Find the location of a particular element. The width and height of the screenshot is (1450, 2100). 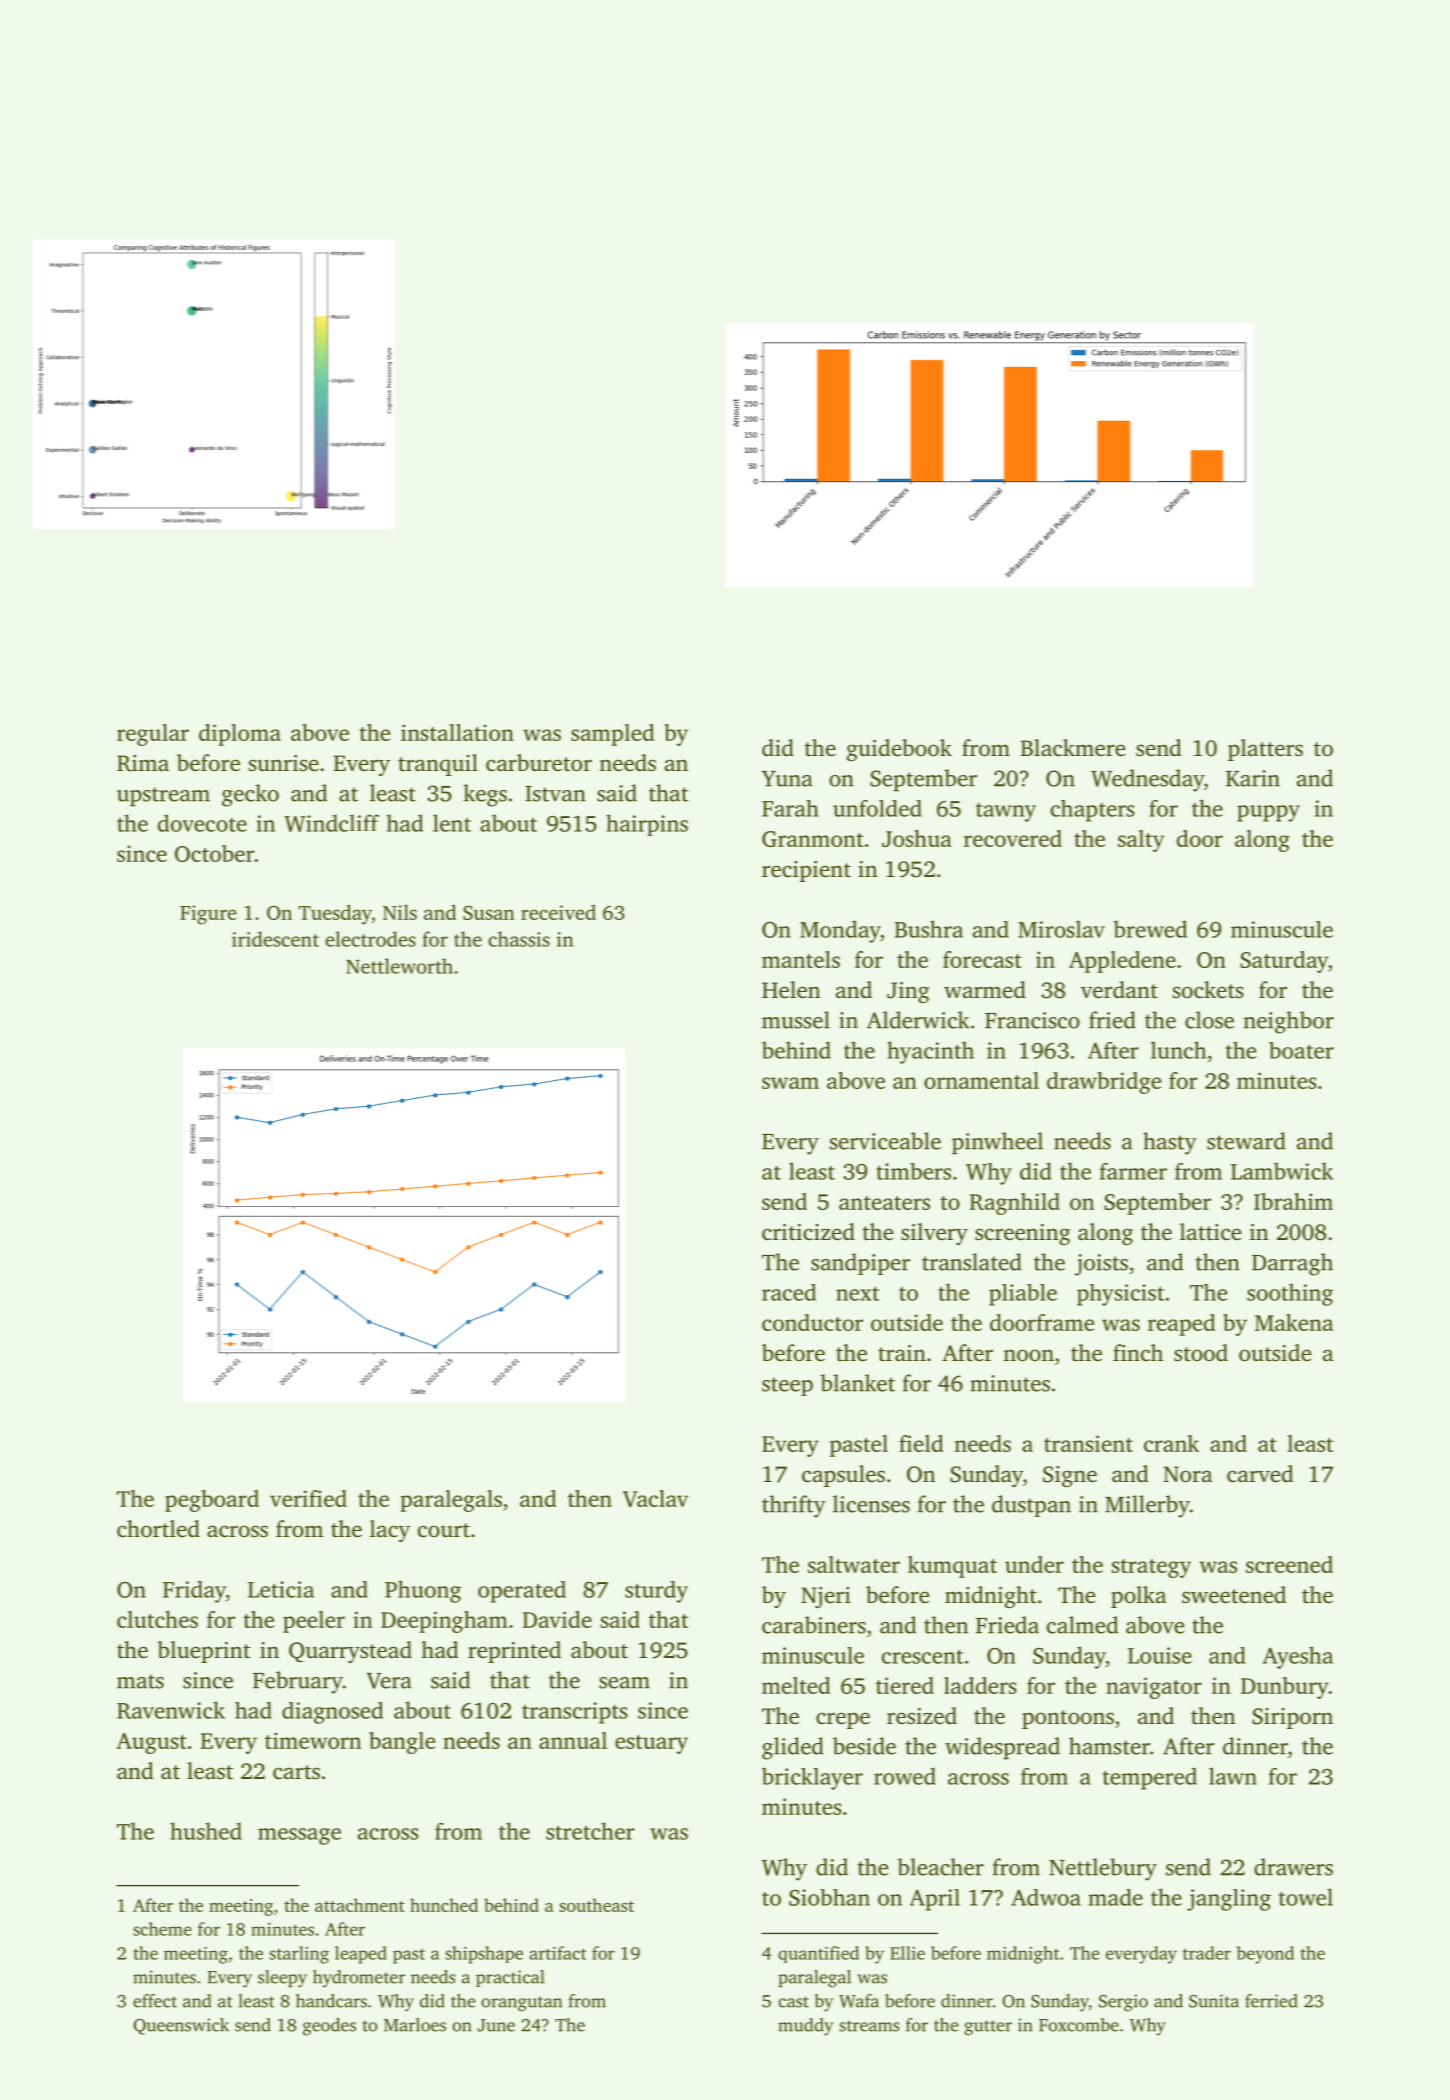

Blackmere is located at coordinates (1072, 748).
